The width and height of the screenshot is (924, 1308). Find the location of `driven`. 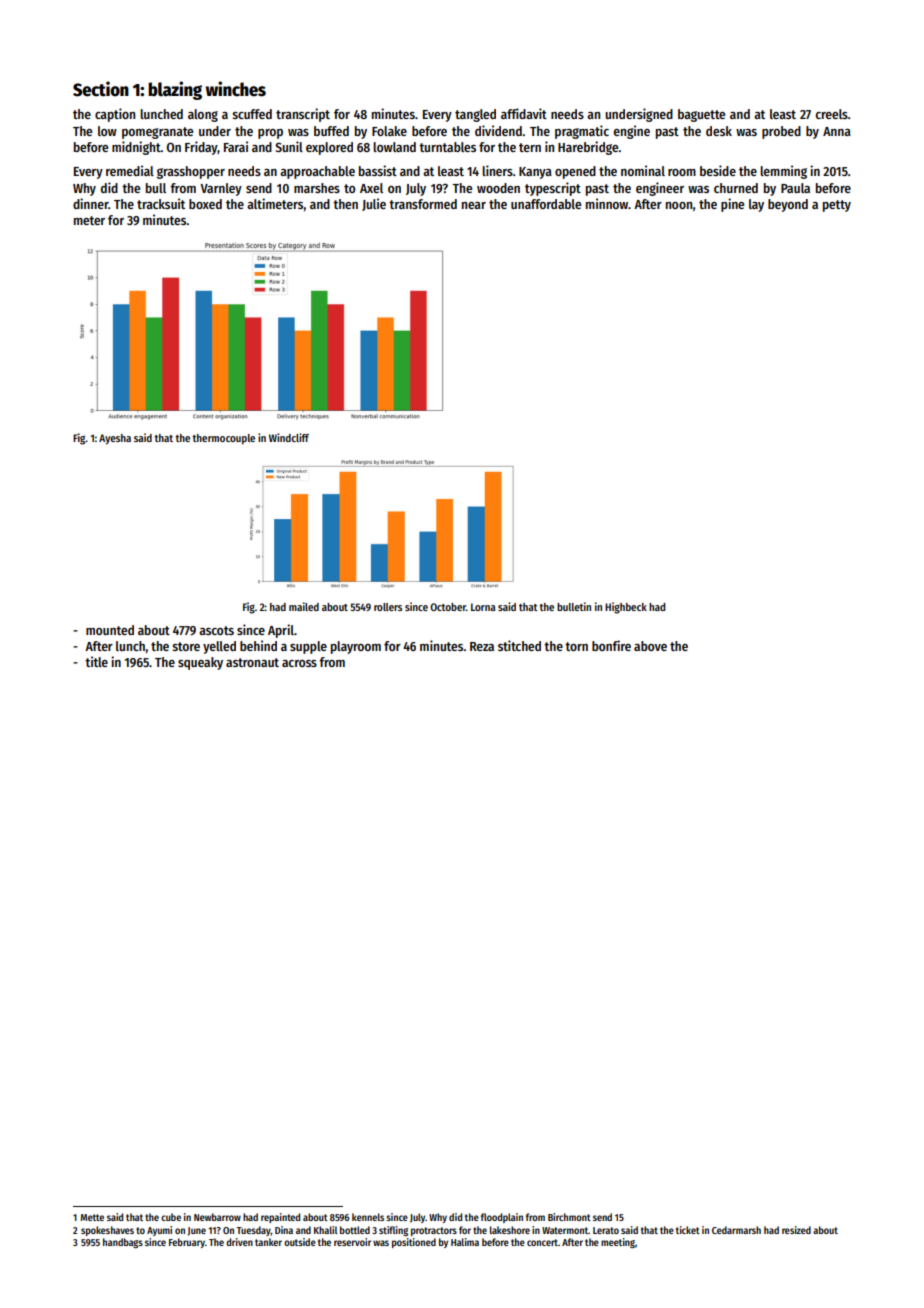

driven is located at coordinates (239, 1242).
